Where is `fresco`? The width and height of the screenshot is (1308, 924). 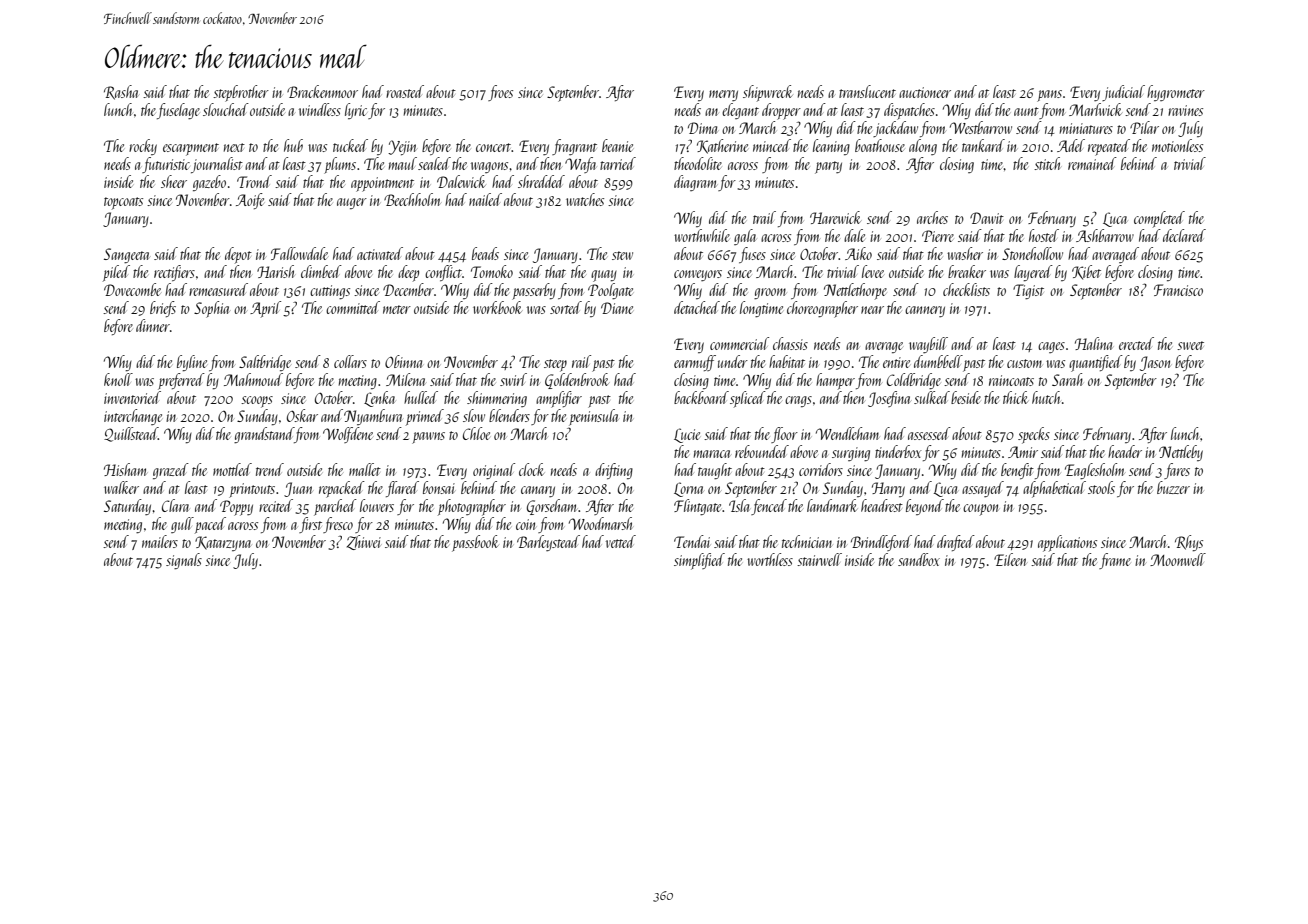
fresco is located at coordinates (338, 525).
